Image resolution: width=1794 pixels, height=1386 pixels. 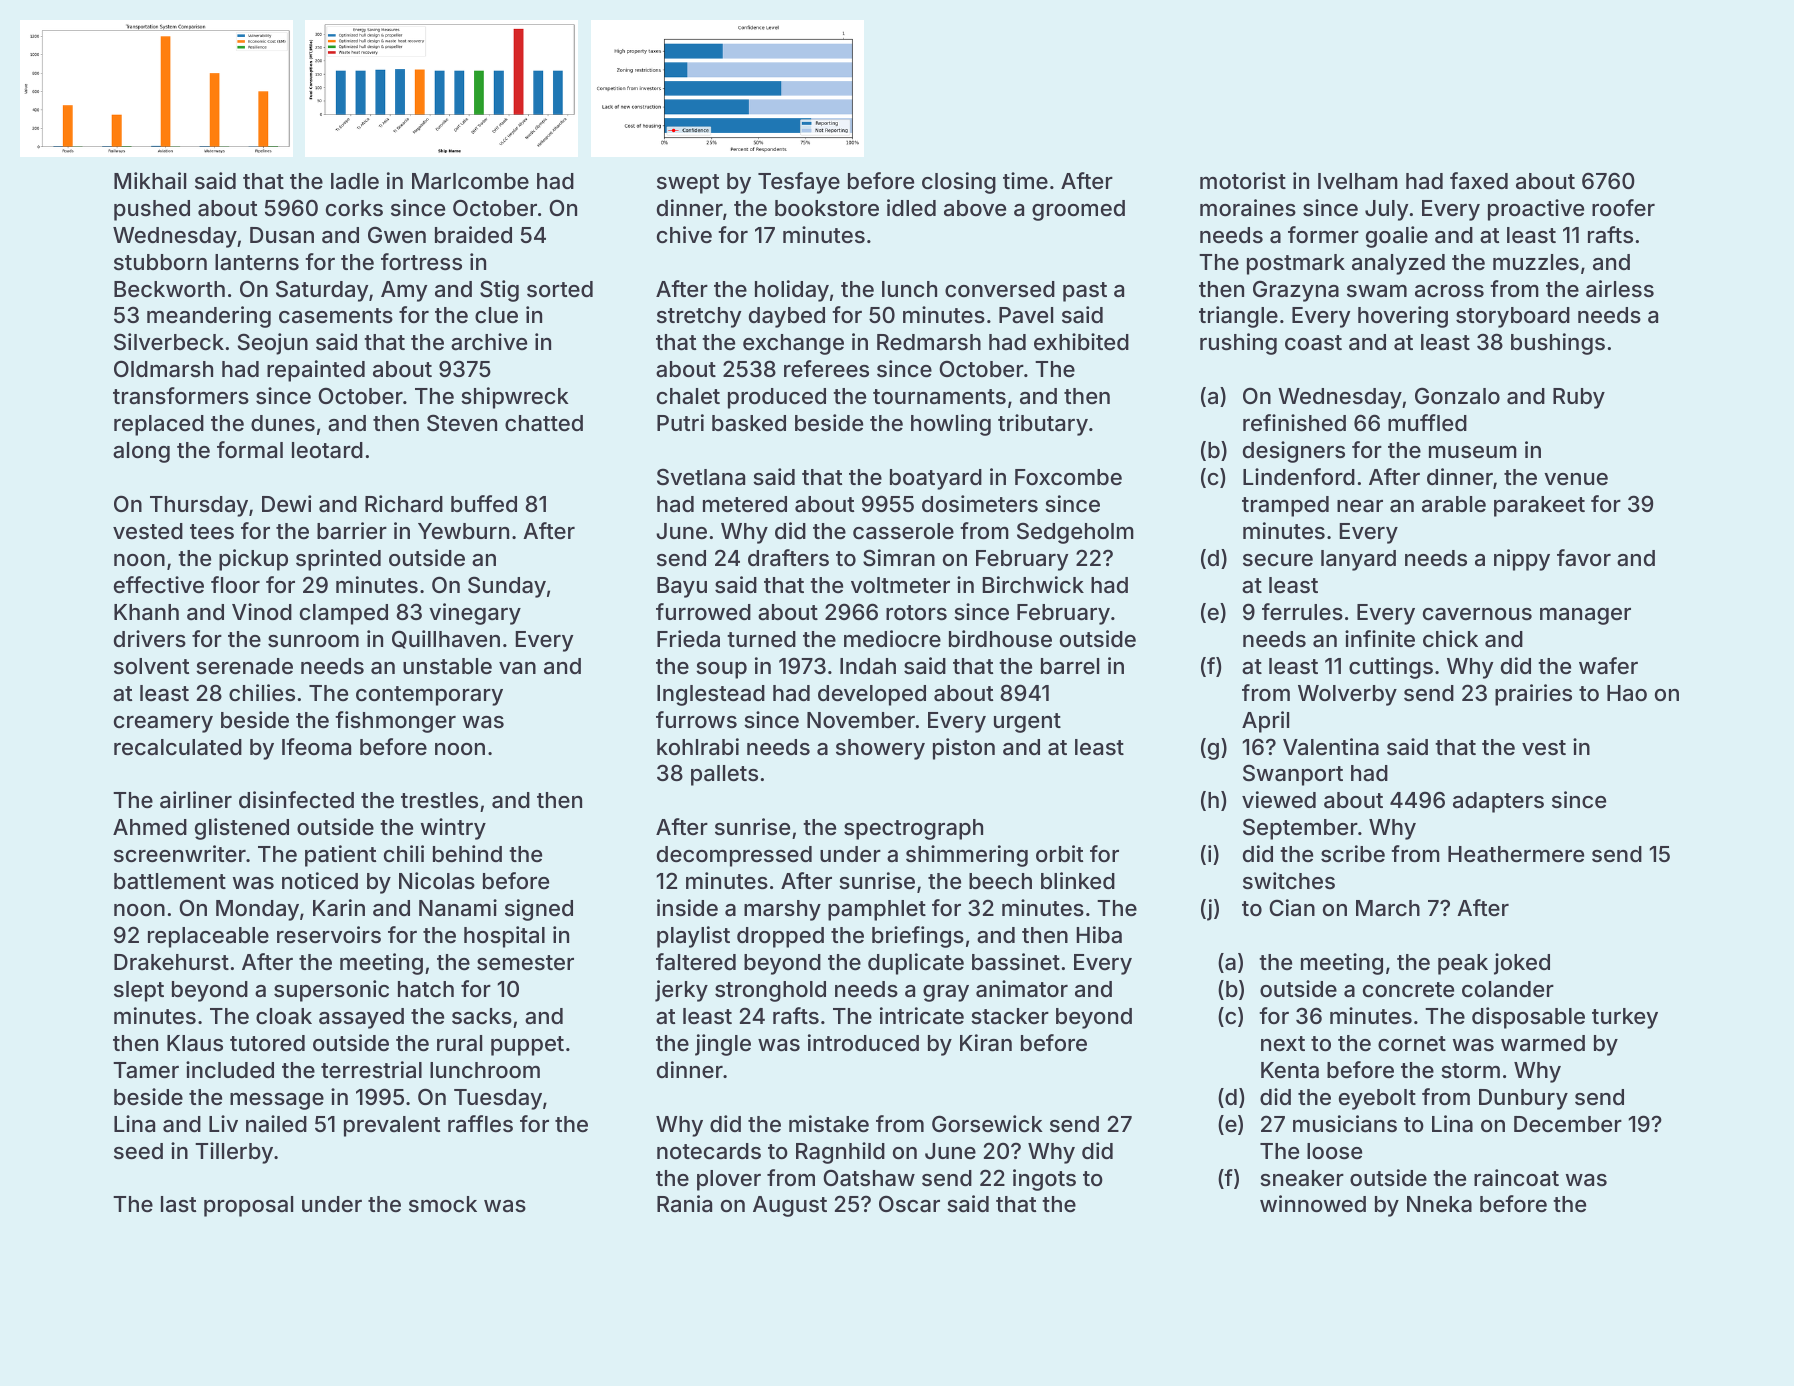 What do you see at coordinates (1620, 289) in the page?
I see `airless` at bounding box center [1620, 289].
